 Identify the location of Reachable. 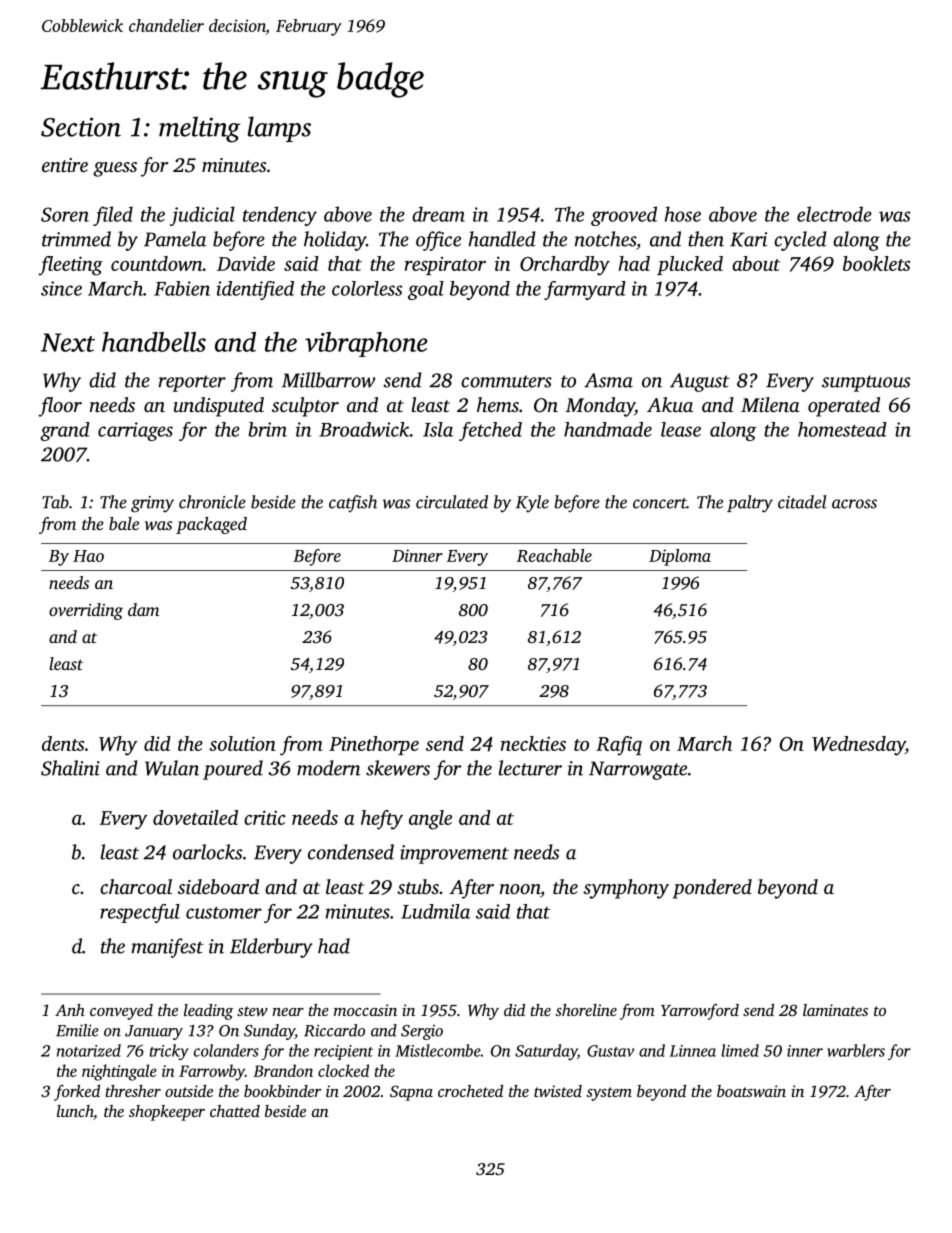
(554, 555).
